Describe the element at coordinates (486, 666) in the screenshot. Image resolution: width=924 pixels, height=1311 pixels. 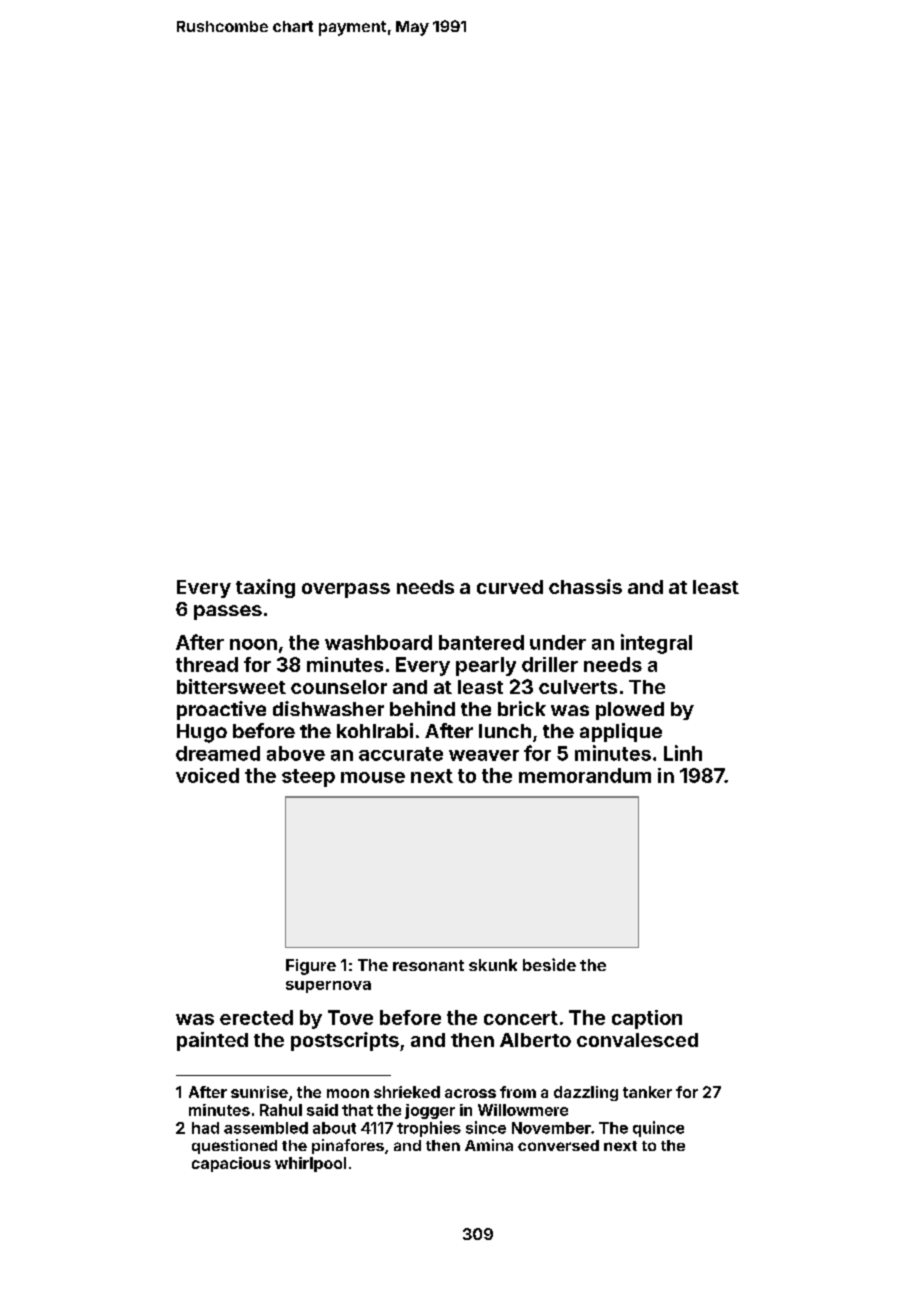
I see `pearly` at that location.
